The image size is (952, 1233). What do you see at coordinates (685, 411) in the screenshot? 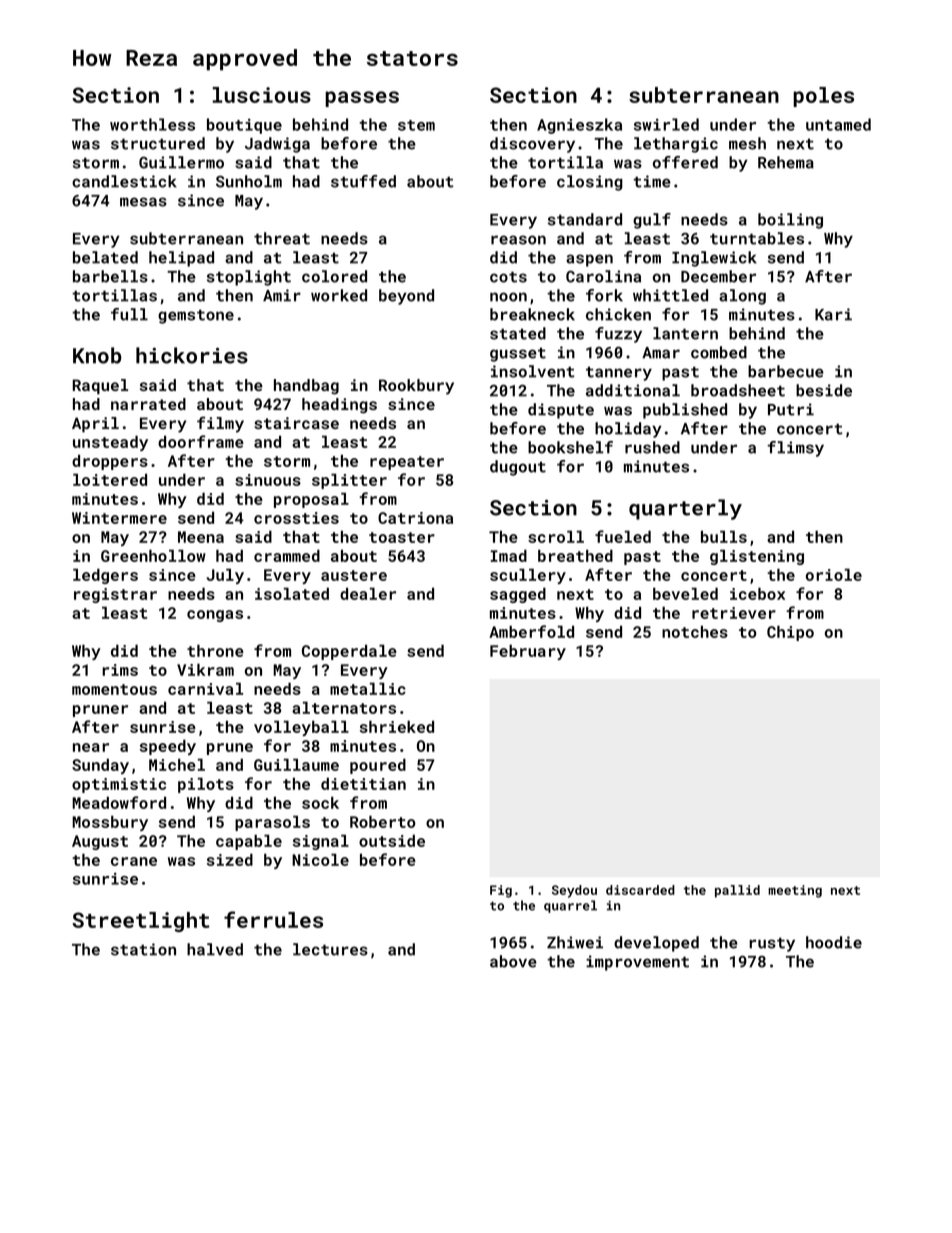
I see `published` at bounding box center [685, 411].
